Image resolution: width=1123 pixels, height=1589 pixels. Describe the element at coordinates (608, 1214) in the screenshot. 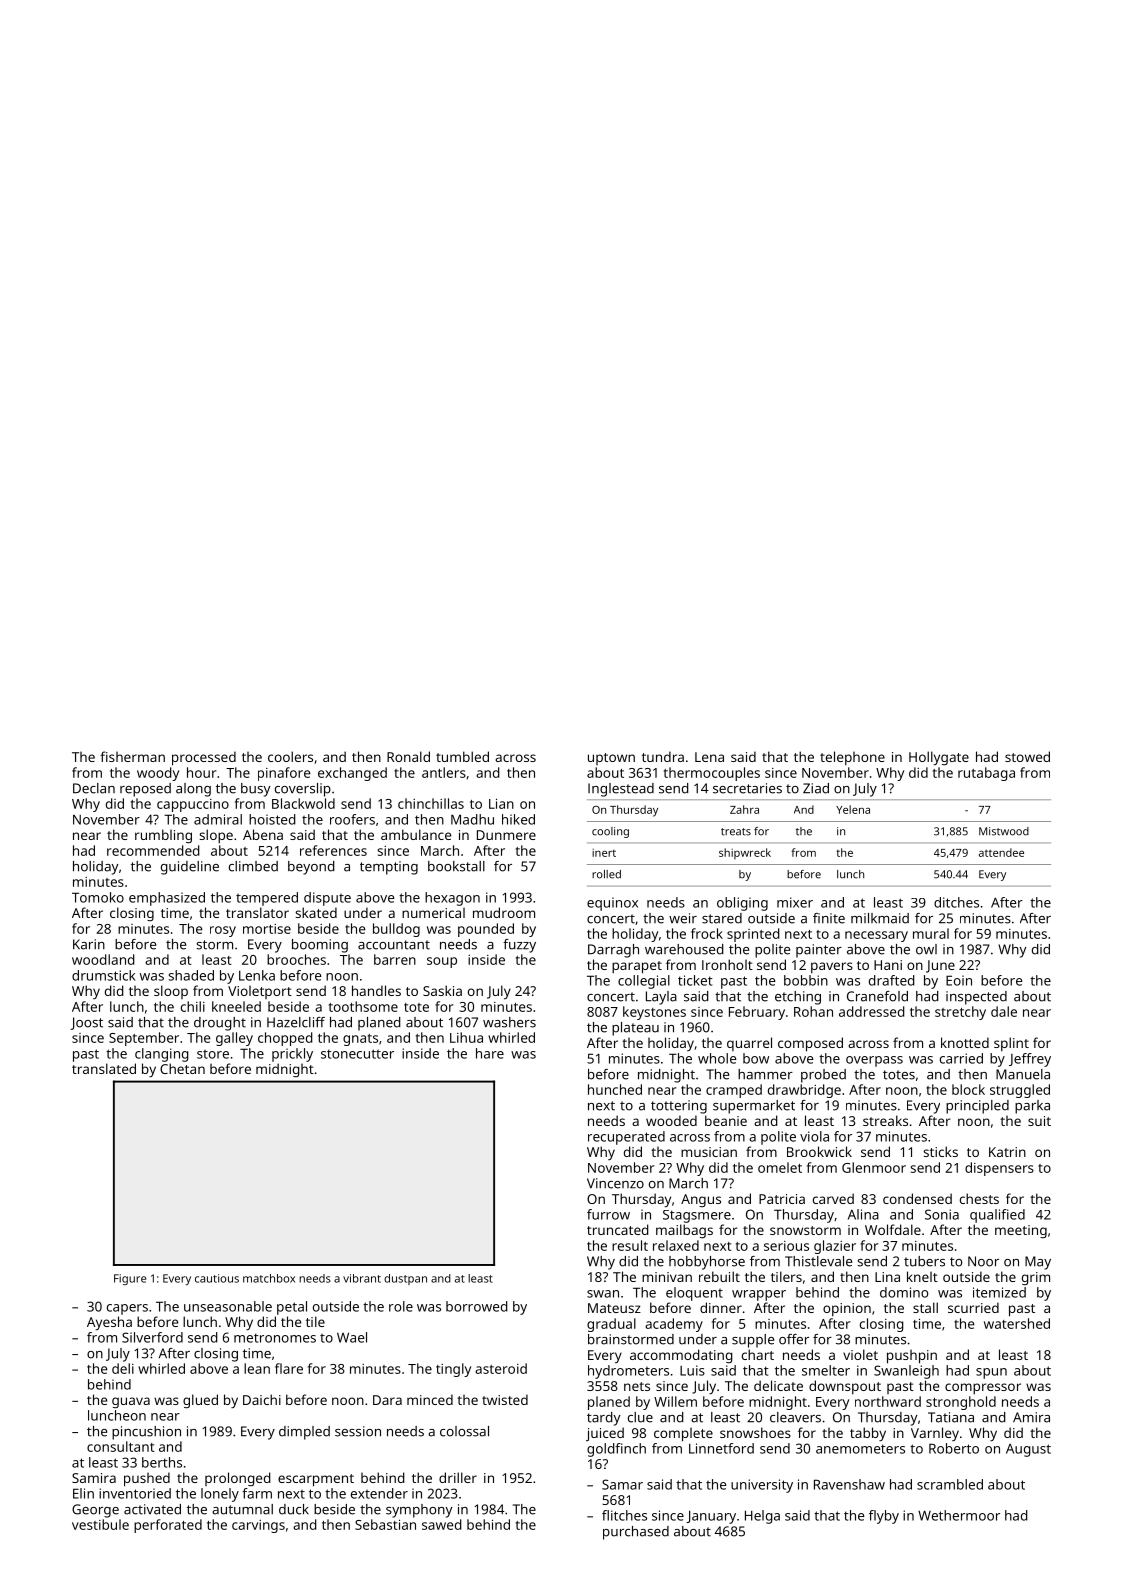

I see `furrow` at that location.
